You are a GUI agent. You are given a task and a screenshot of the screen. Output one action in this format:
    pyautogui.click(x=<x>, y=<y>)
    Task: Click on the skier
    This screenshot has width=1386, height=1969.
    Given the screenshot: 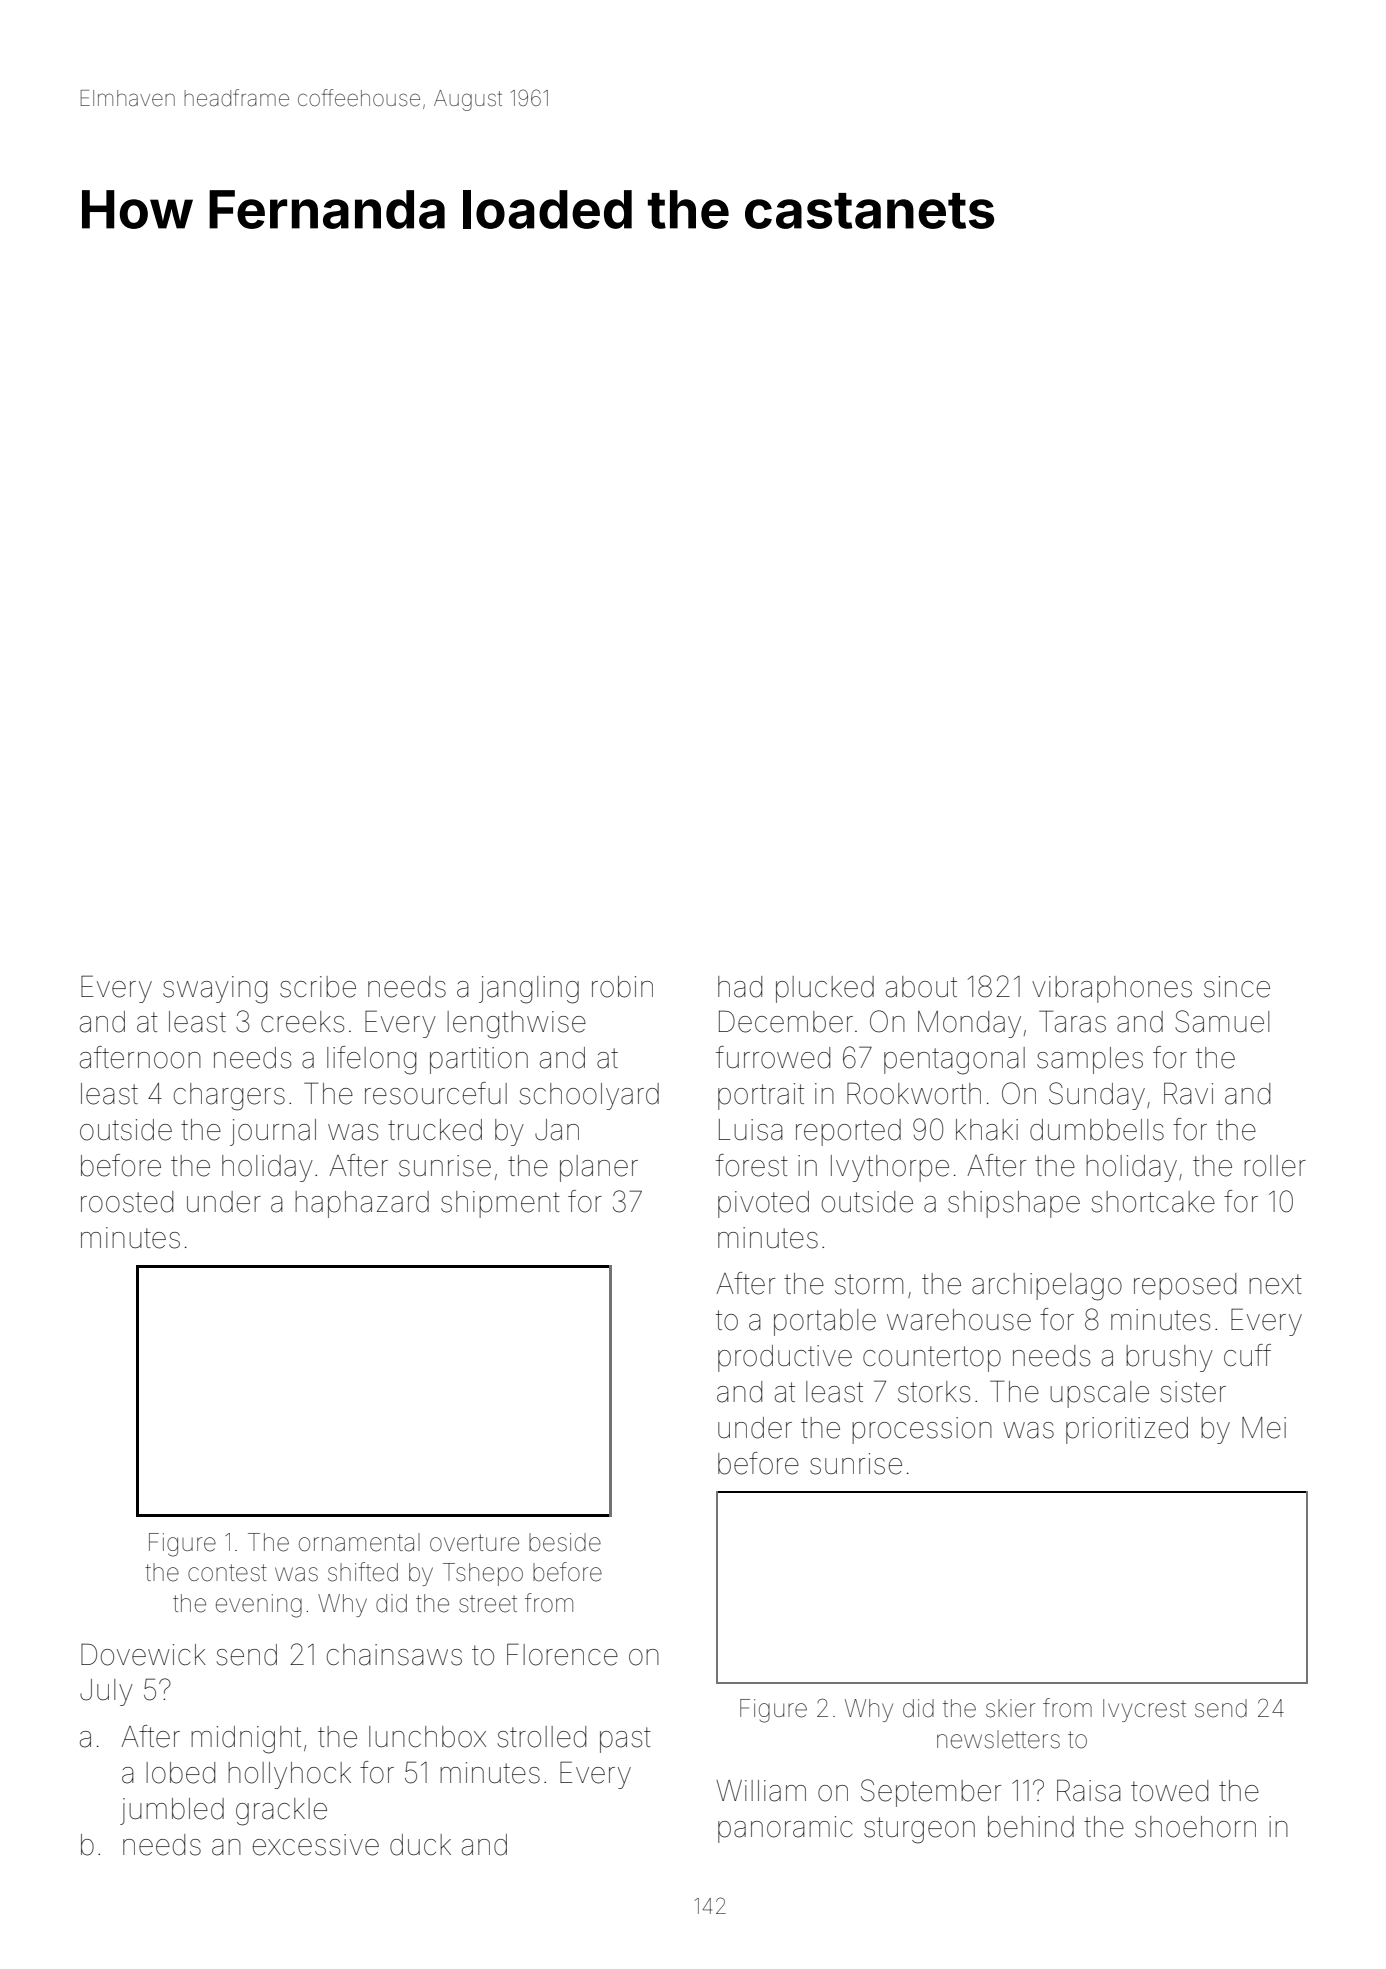 What is the action you would take?
    pyautogui.click(x=1010, y=1708)
